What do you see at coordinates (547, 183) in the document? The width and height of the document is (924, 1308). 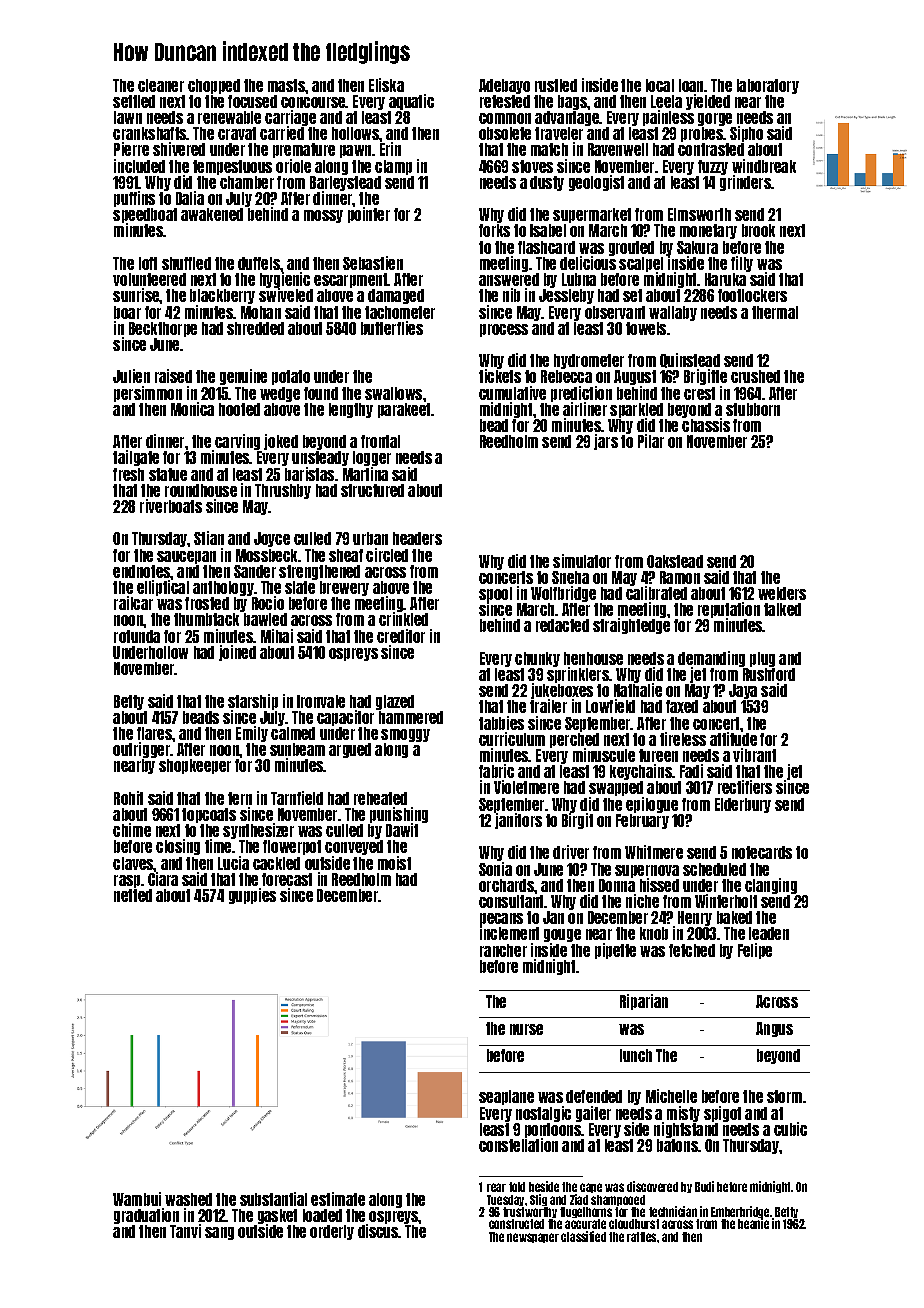 I see `dusty` at bounding box center [547, 183].
